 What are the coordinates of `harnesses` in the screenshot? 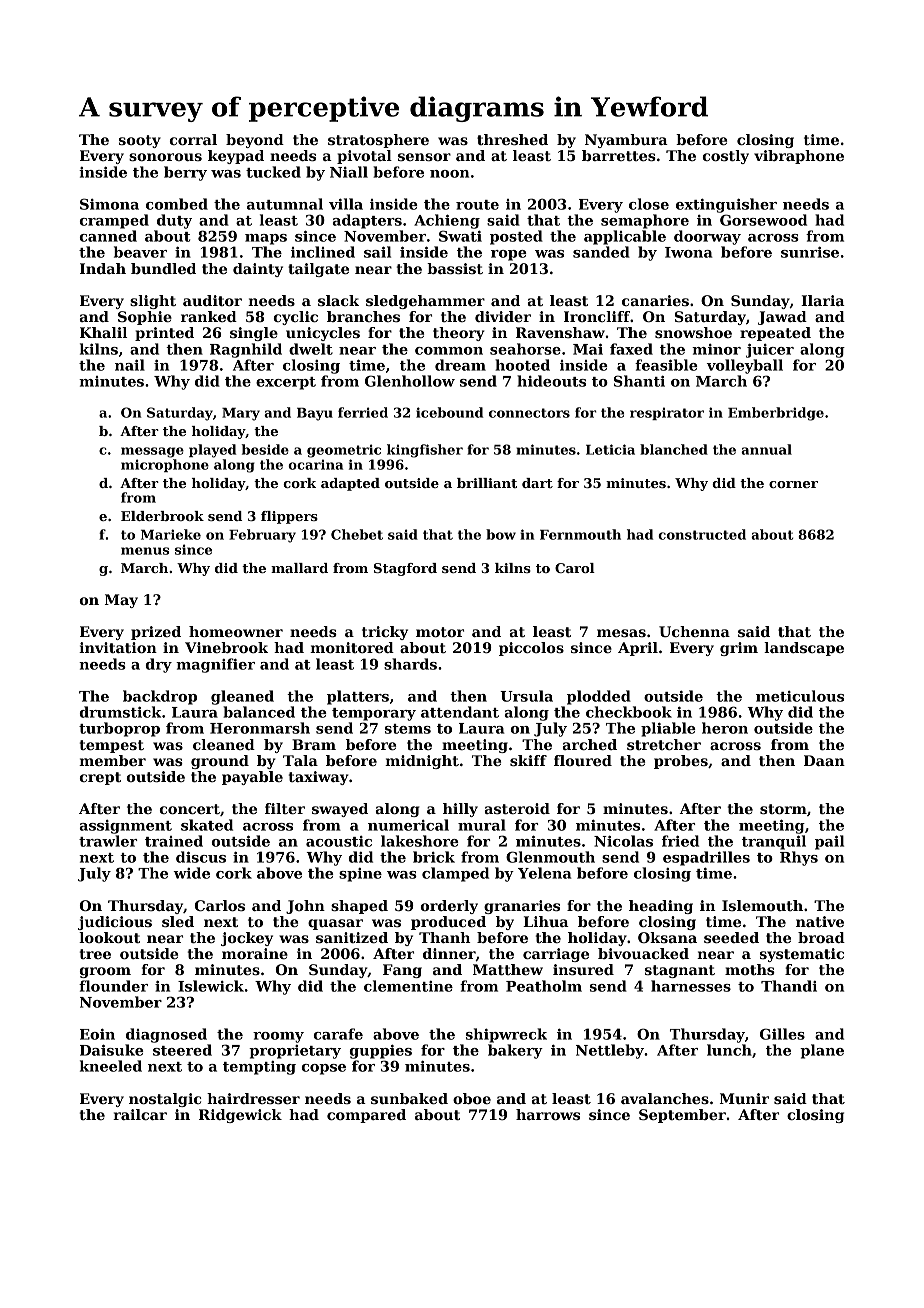 It's located at (691, 986).
